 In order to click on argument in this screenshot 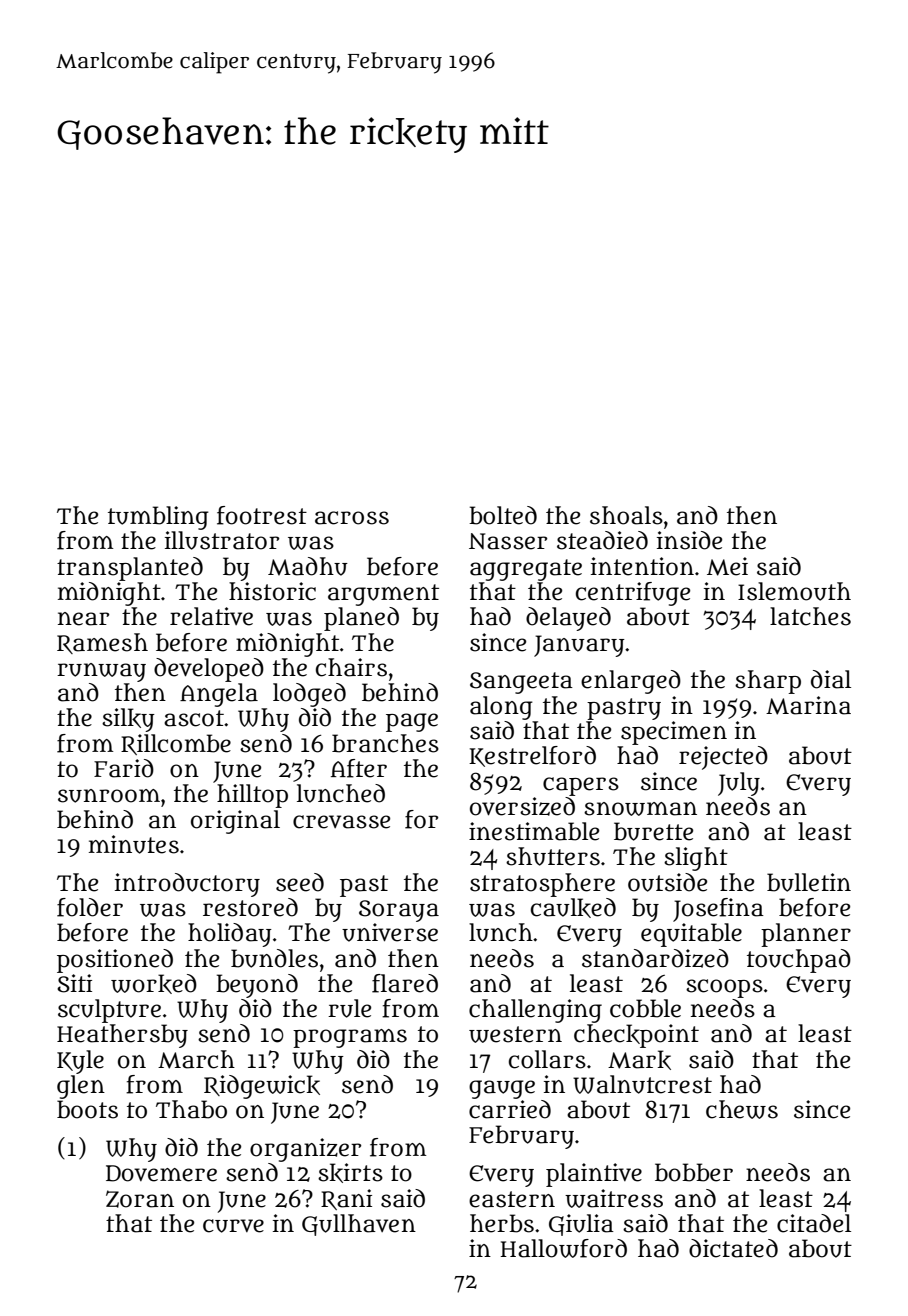, I will do `click(383, 595)`.
